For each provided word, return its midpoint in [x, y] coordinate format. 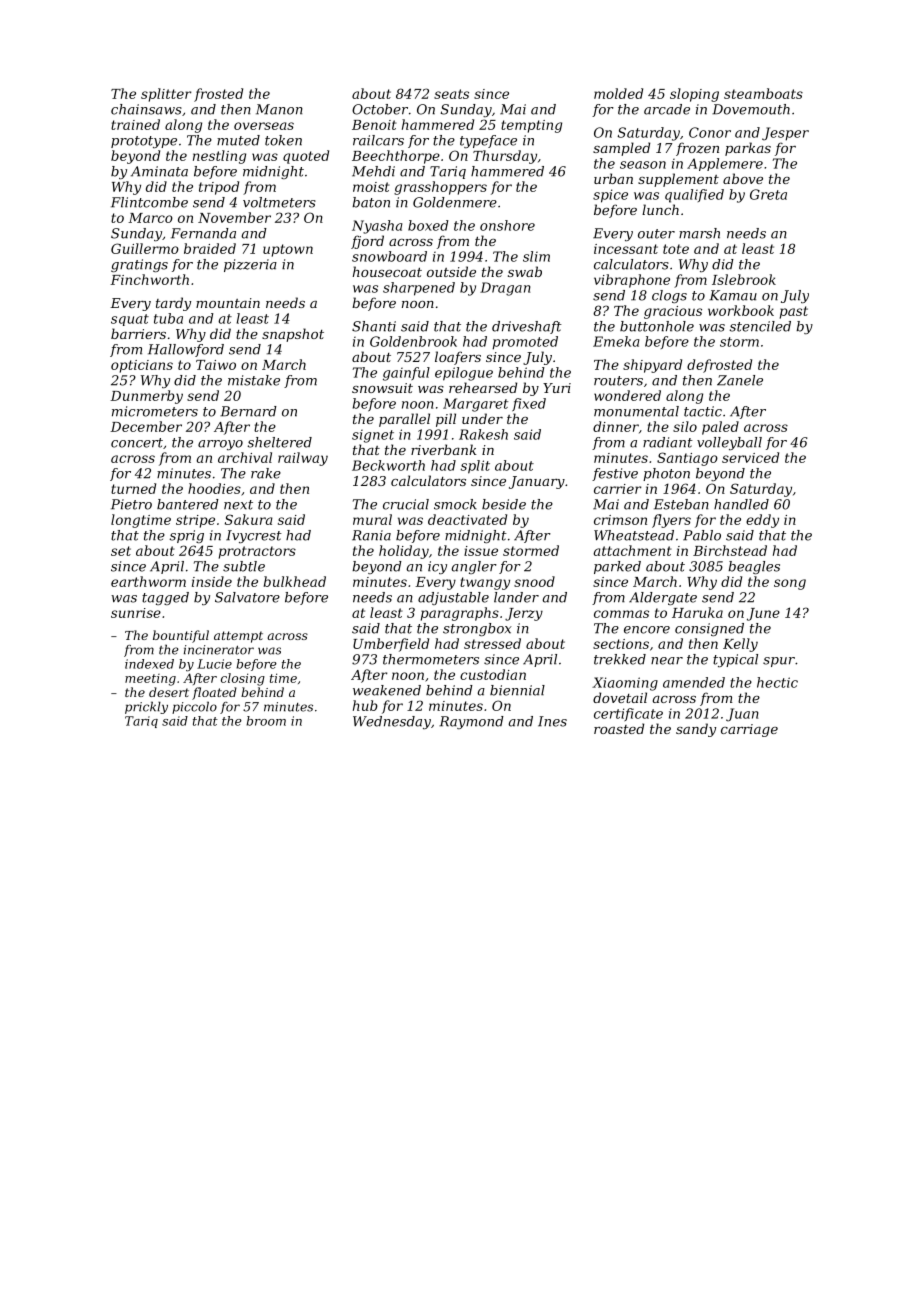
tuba [168, 318]
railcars [378, 140]
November [234, 217]
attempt [238, 637]
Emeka [616, 341]
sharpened [419, 289]
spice [610, 196]
